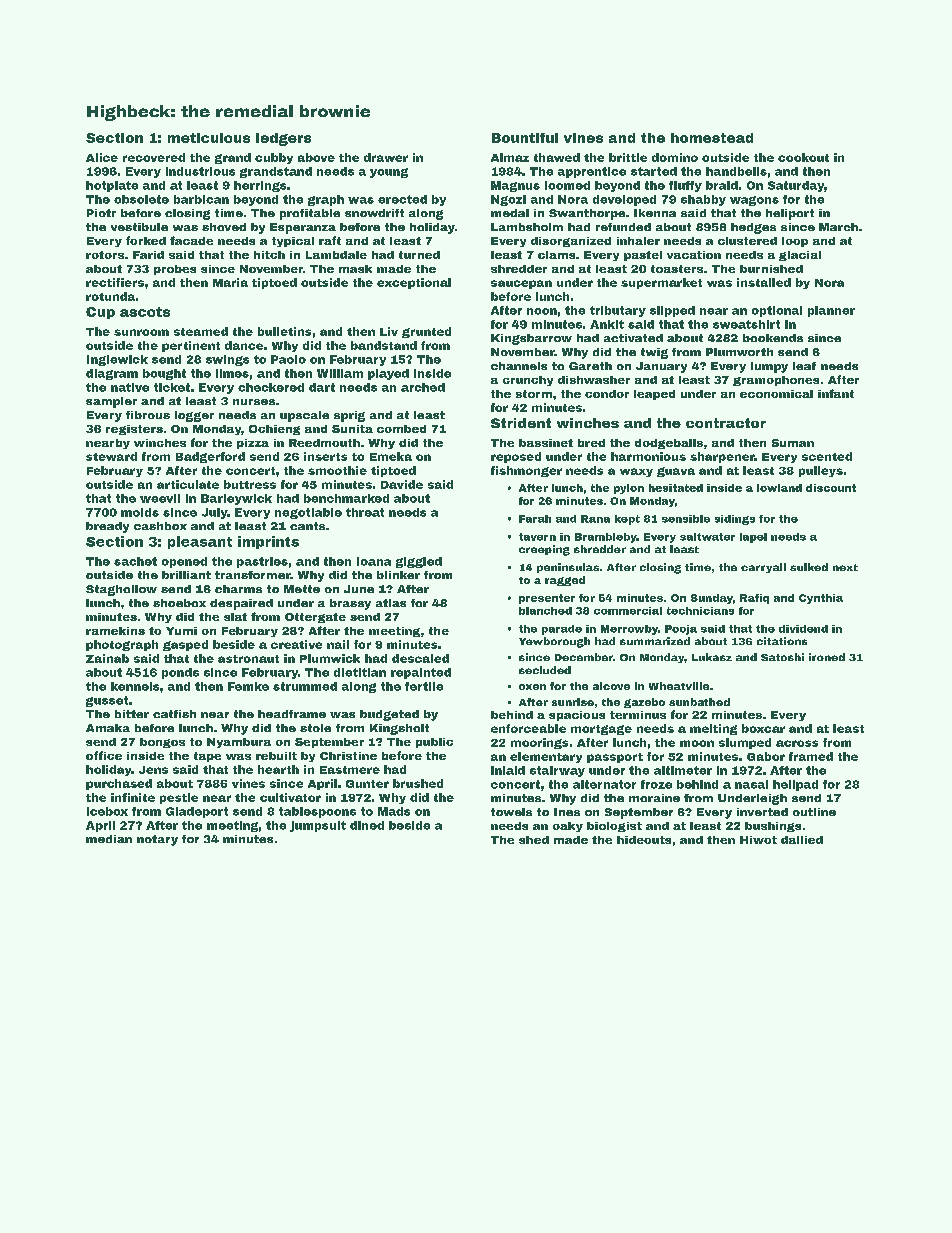 This page has height=1233, width=952. Describe the element at coordinates (629, 489) in the page. I see `pylon` at that location.
